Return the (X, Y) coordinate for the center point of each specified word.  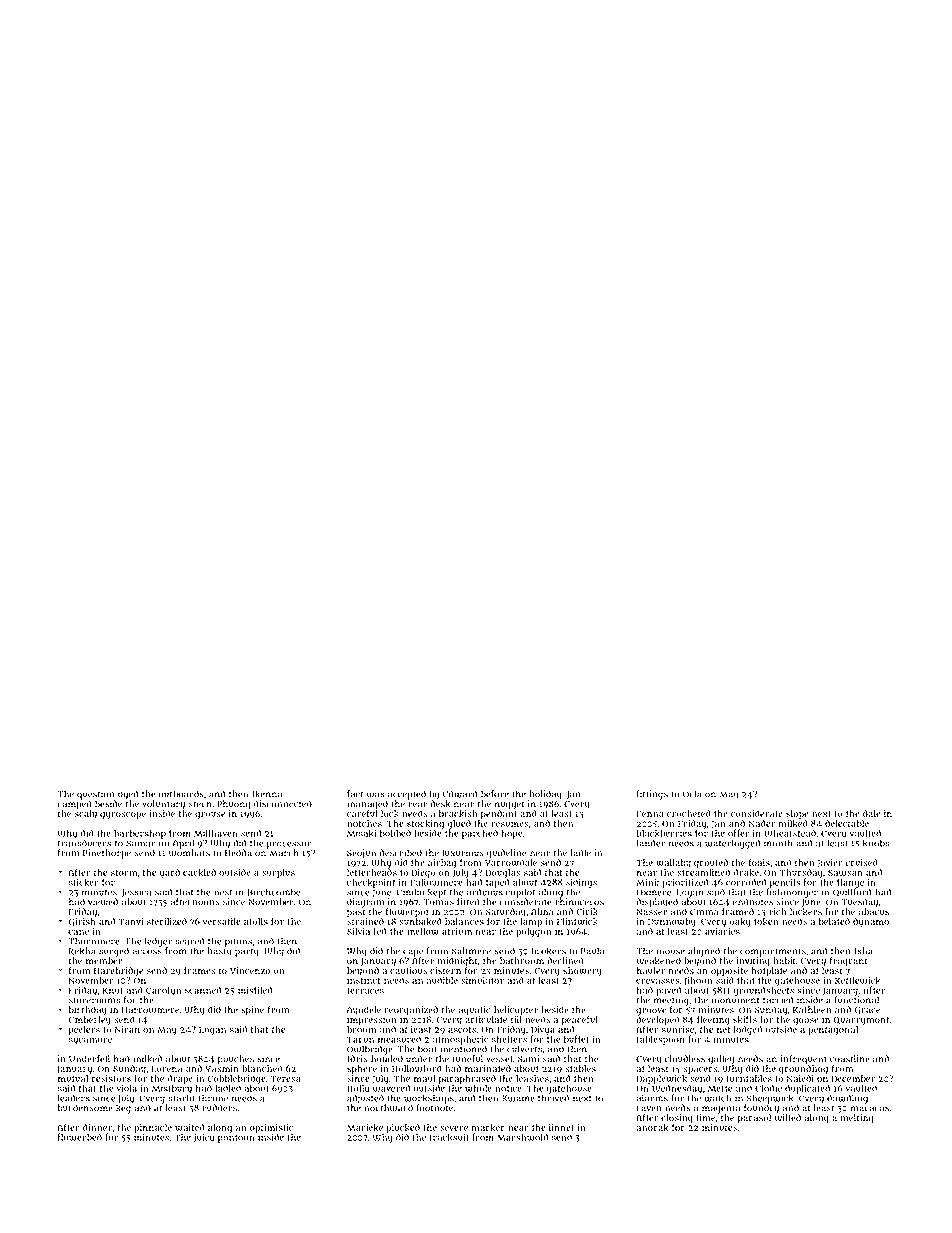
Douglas (503, 873)
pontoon (236, 1139)
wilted (787, 1118)
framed (738, 912)
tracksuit (449, 1137)
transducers (84, 843)
